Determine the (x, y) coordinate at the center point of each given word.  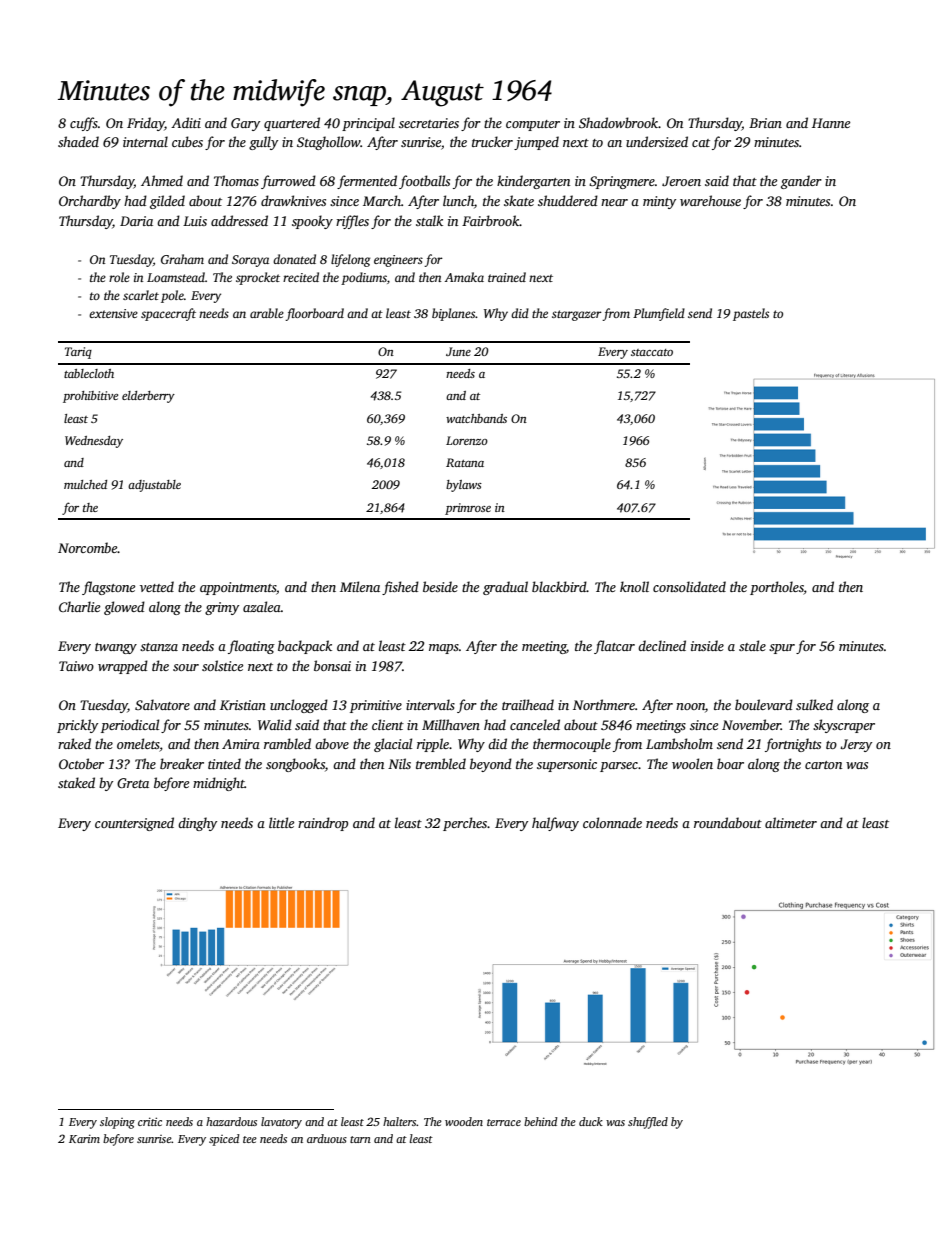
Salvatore (162, 704)
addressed (239, 220)
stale (752, 645)
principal (368, 124)
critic (150, 1121)
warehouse (710, 200)
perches (465, 824)
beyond (491, 765)
